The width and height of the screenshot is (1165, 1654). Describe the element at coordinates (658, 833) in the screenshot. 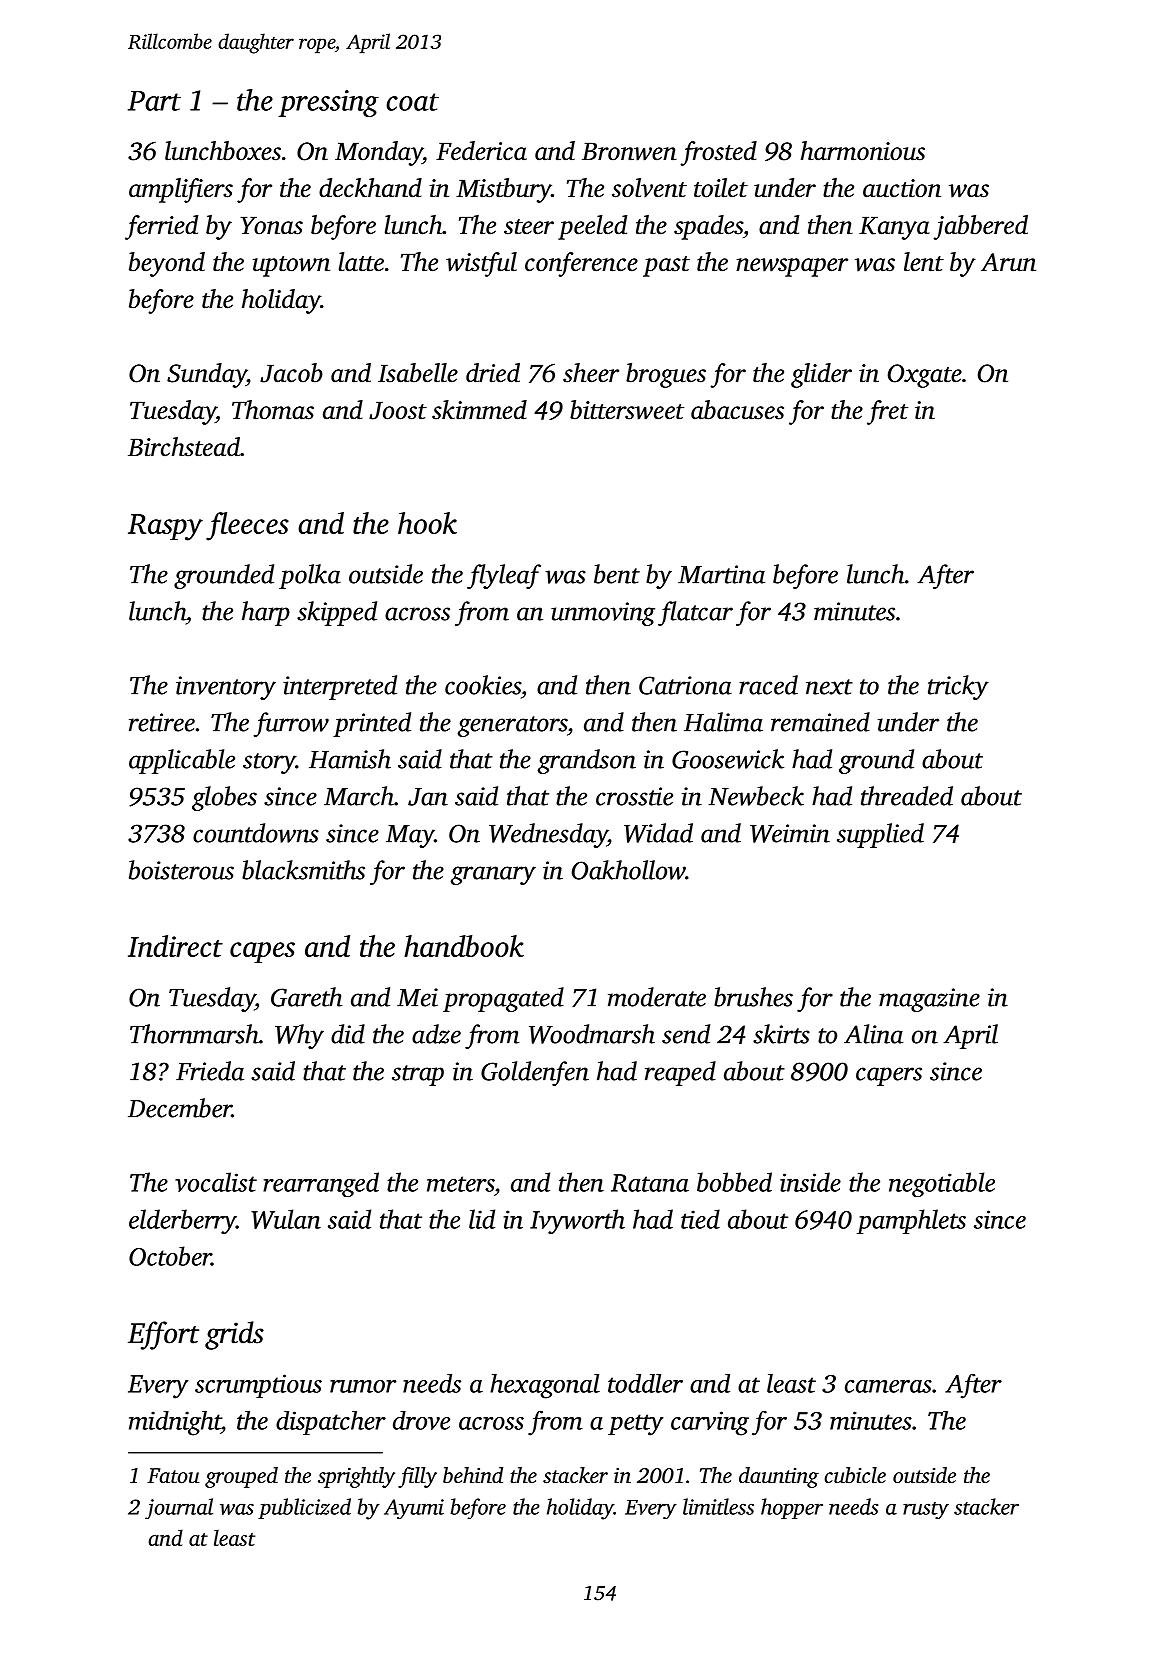

I see `Widad` at that location.
